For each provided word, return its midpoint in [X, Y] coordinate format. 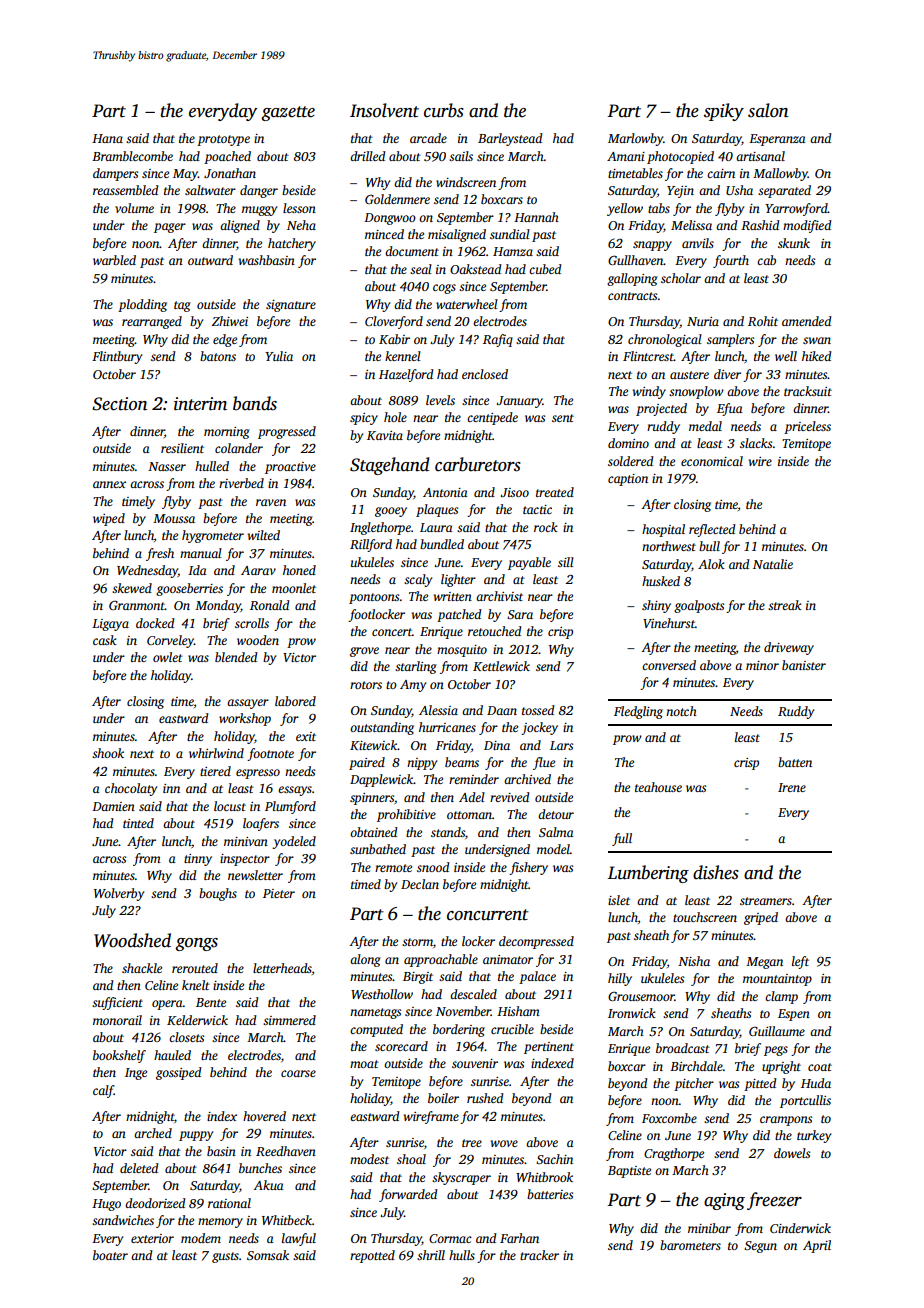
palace [537, 977]
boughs [218, 894]
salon [768, 110]
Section [119, 404]
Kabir [394, 339]
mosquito [462, 651]
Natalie [773, 564]
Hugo [106, 1205]
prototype [223, 140]
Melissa [691, 225]
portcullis [805, 1101]
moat [364, 1064]
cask [105, 640]
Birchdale [696, 1066]
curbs [444, 110]
